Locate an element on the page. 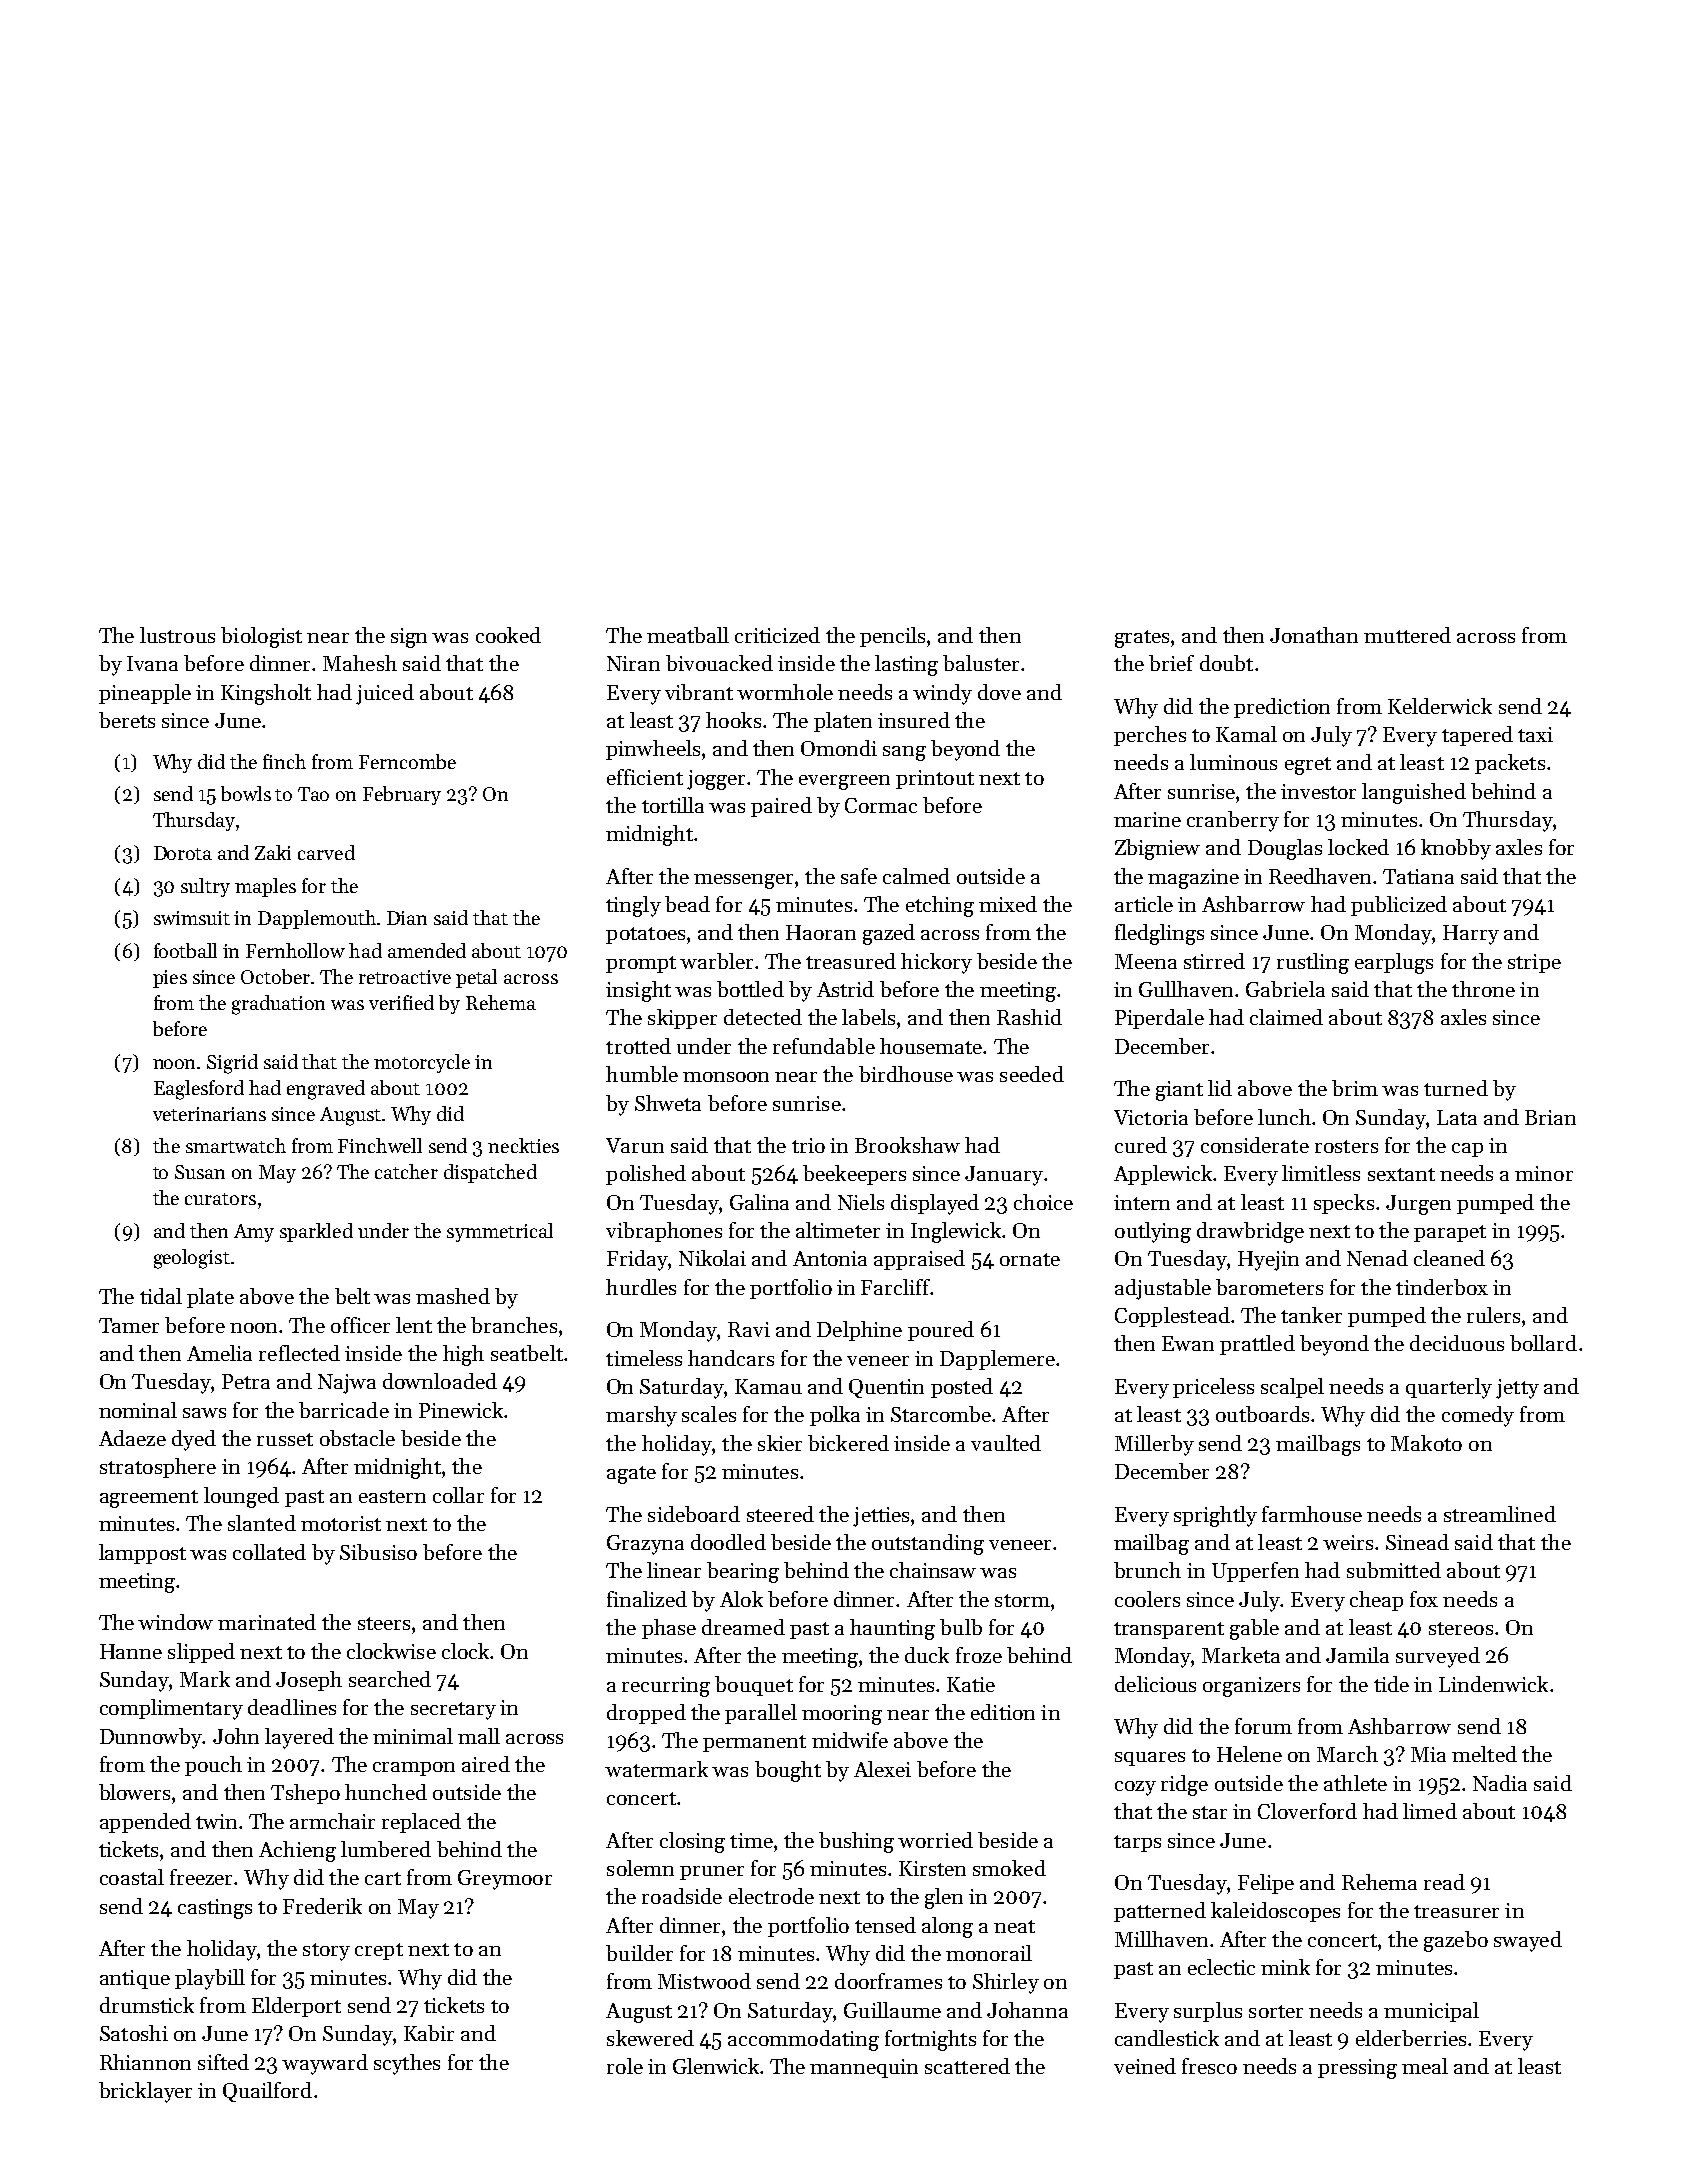 This page has width=1683, height=2178. veined is located at coordinates (1145, 2066).
